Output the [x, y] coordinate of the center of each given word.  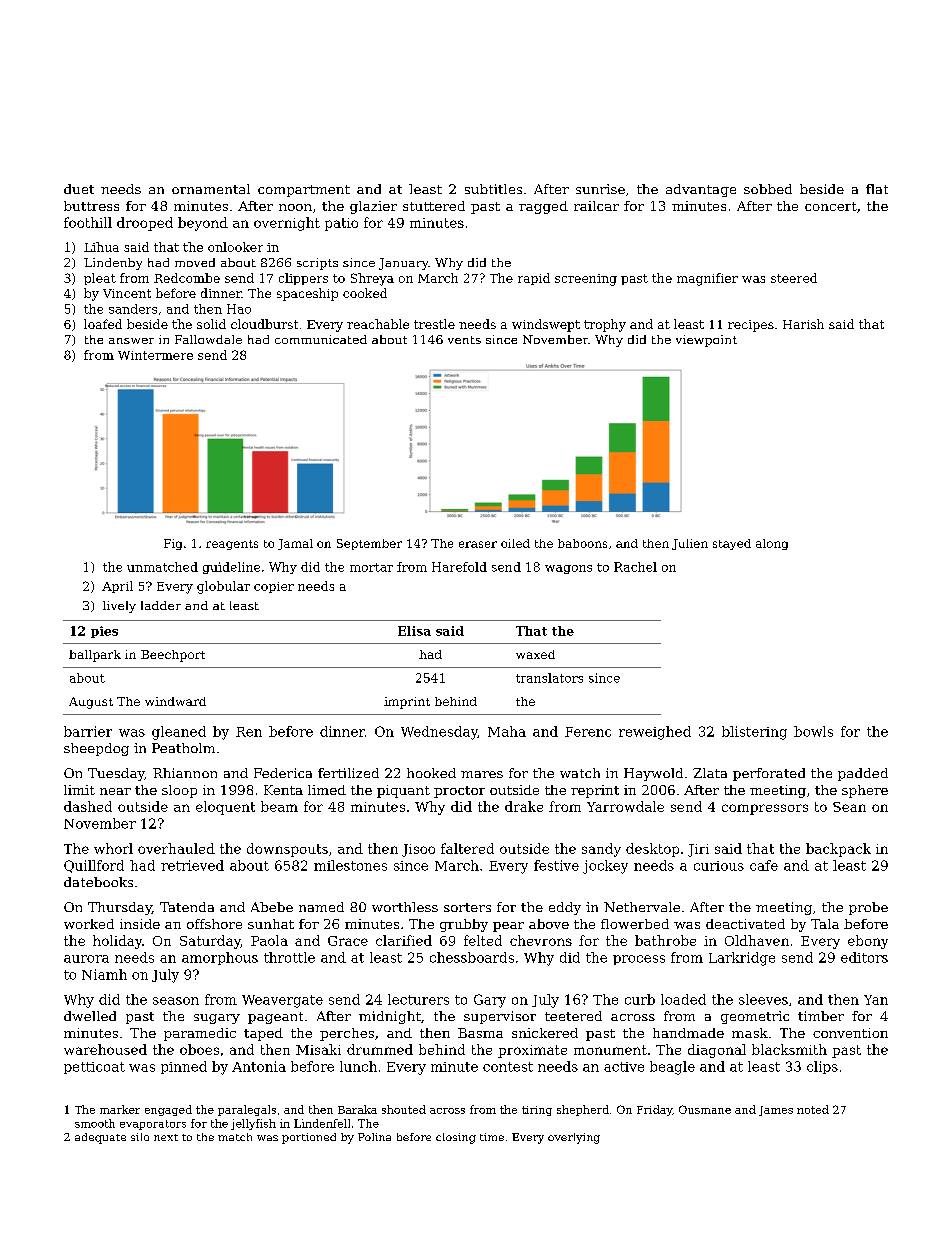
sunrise [600, 189]
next [166, 1137]
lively [119, 607]
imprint [407, 703]
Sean [849, 807]
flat [877, 189]
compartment [304, 191]
